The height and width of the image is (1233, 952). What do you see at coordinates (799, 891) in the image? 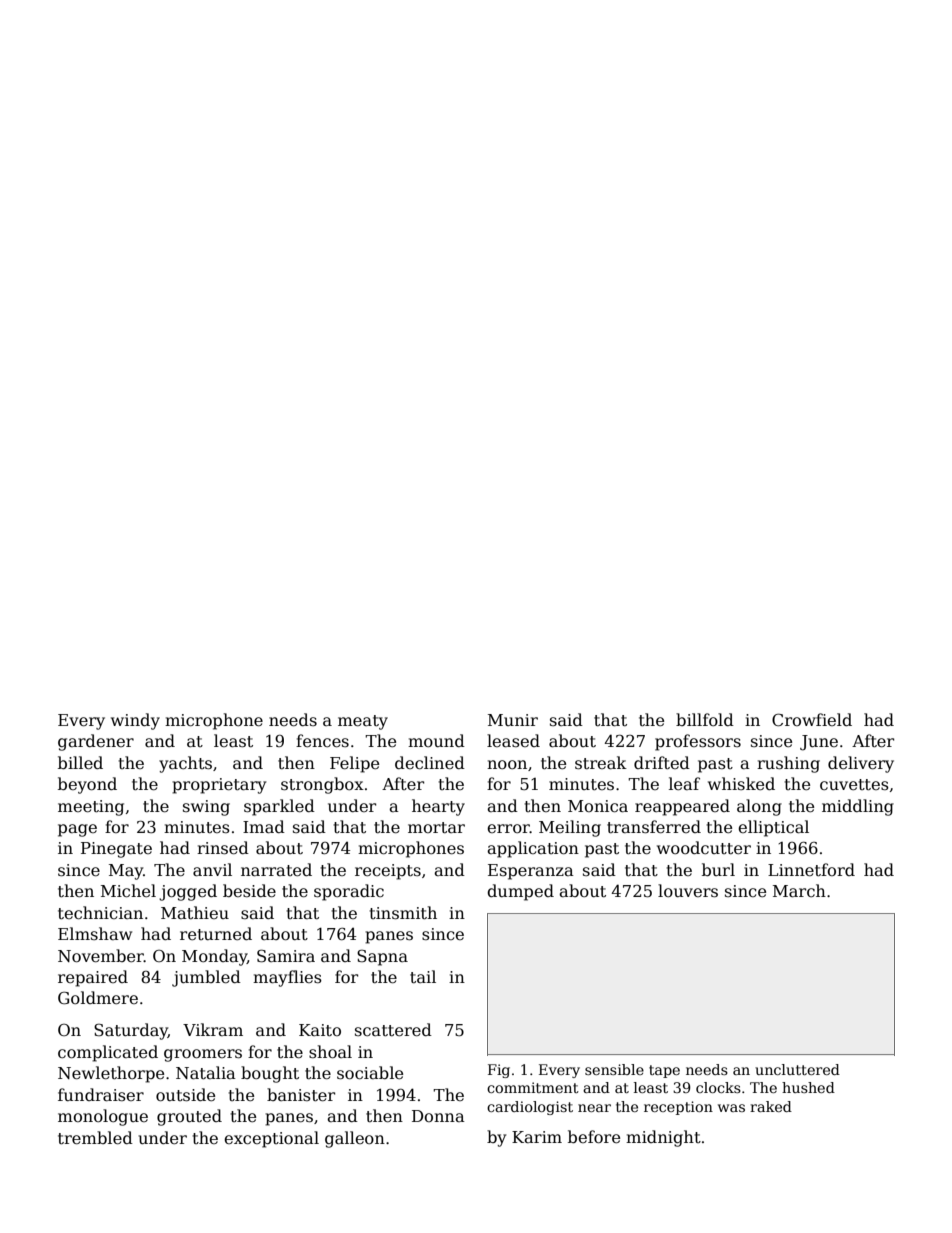
I see `March` at bounding box center [799, 891].
